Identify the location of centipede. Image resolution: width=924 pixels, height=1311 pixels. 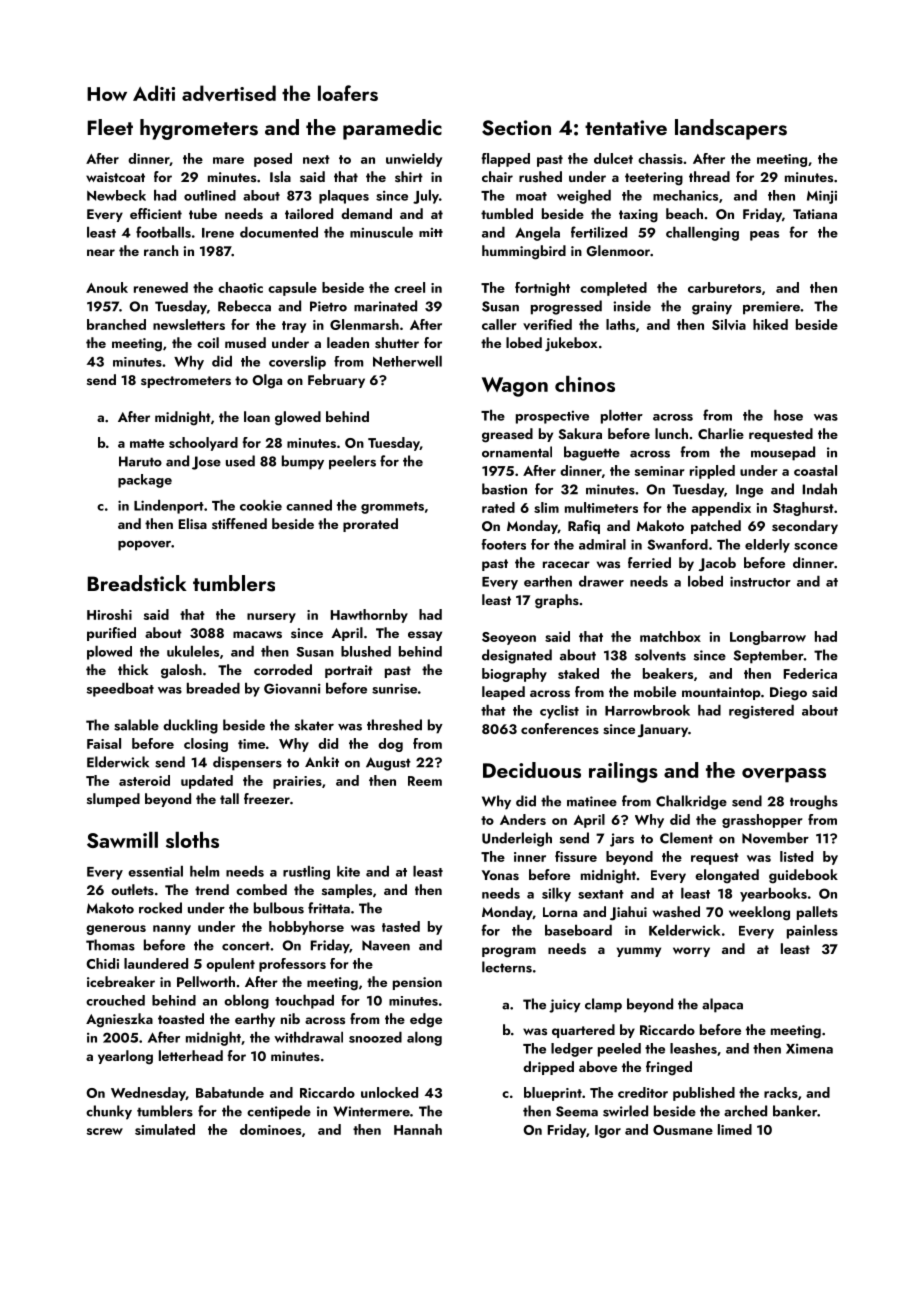
(279, 1112).
